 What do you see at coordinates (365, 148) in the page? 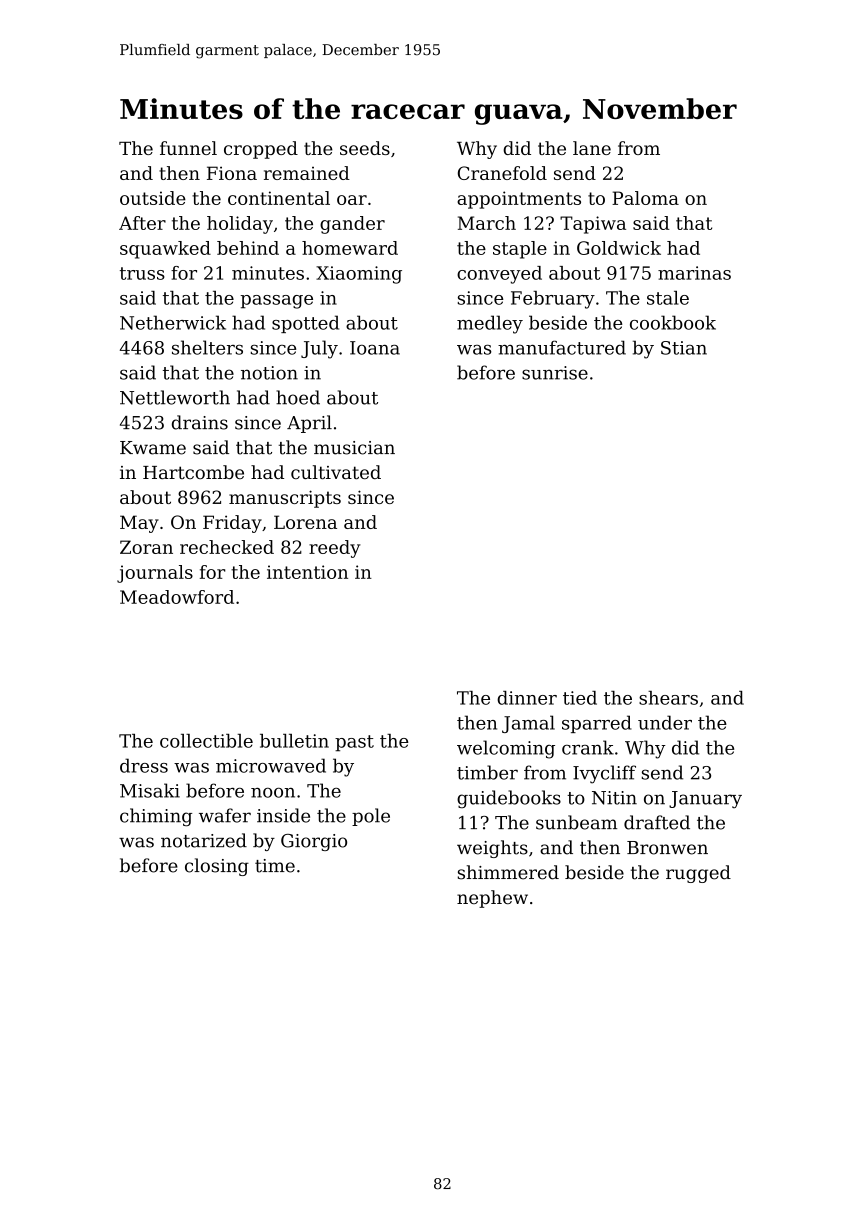
I see `seeds` at bounding box center [365, 148].
